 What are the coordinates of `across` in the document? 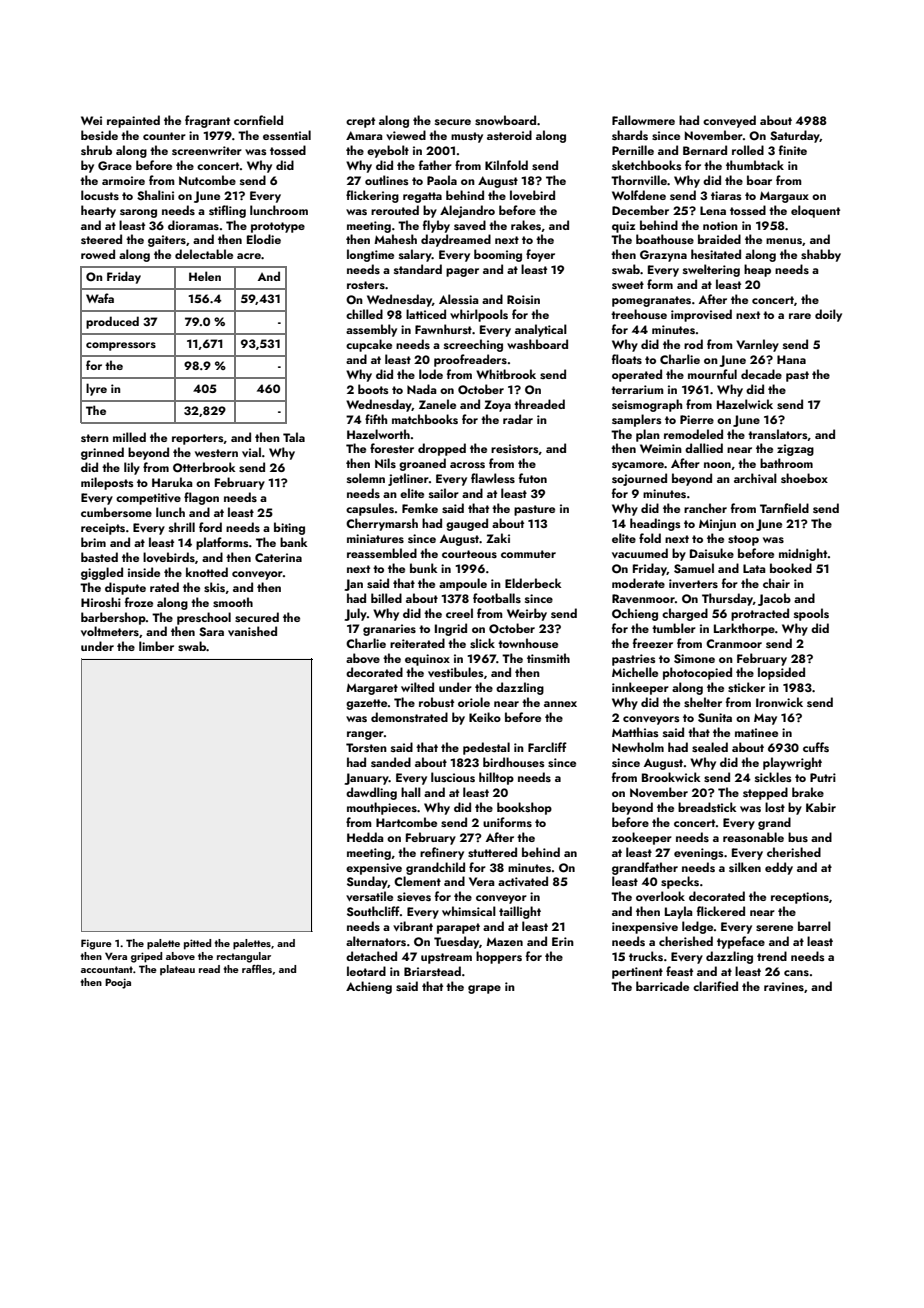 It's located at (467, 465).
